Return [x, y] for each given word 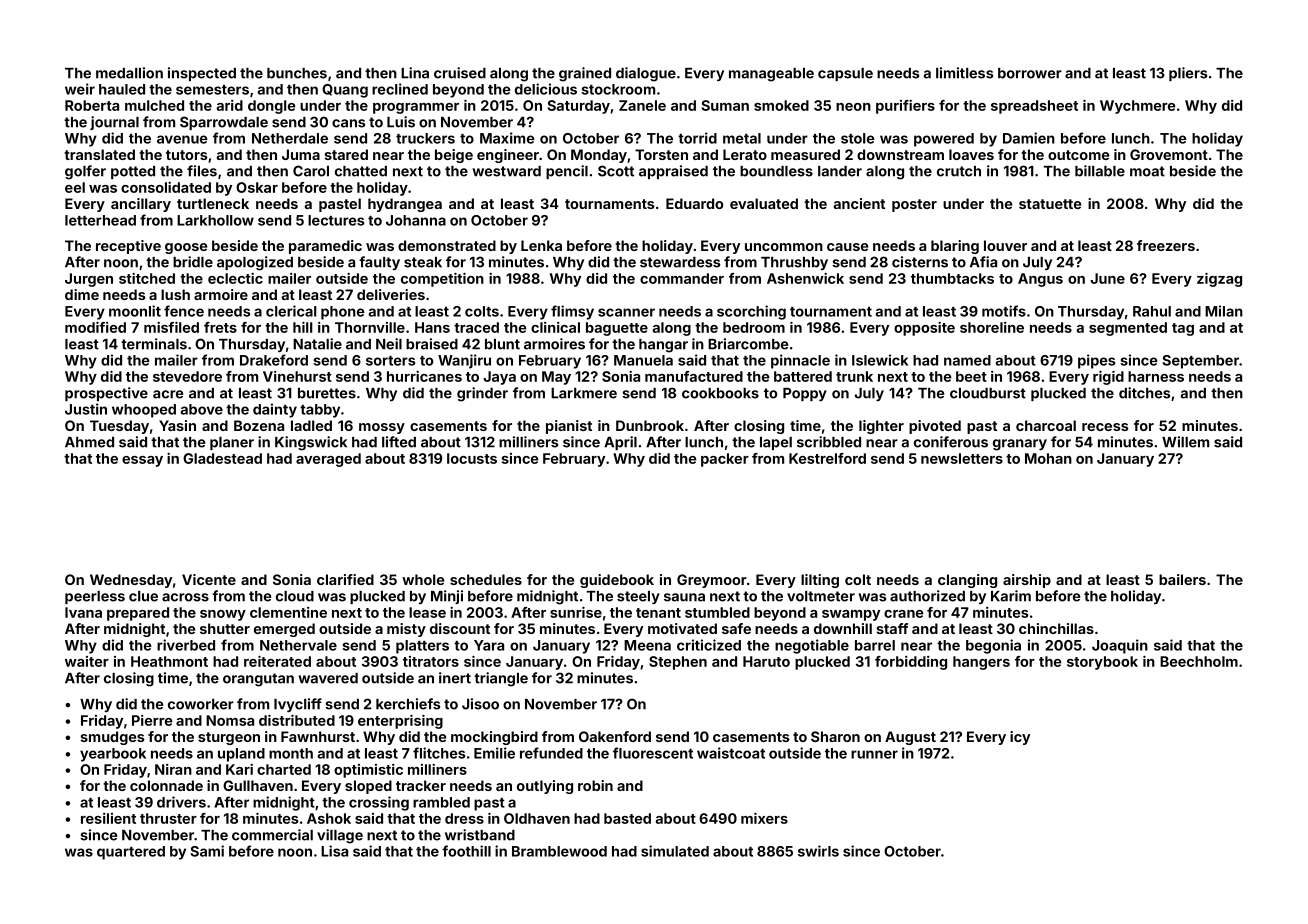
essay [142, 461]
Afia [983, 262]
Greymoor [712, 581]
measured [805, 154]
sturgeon [229, 738]
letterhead [100, 220]
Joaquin [1120, 646]
